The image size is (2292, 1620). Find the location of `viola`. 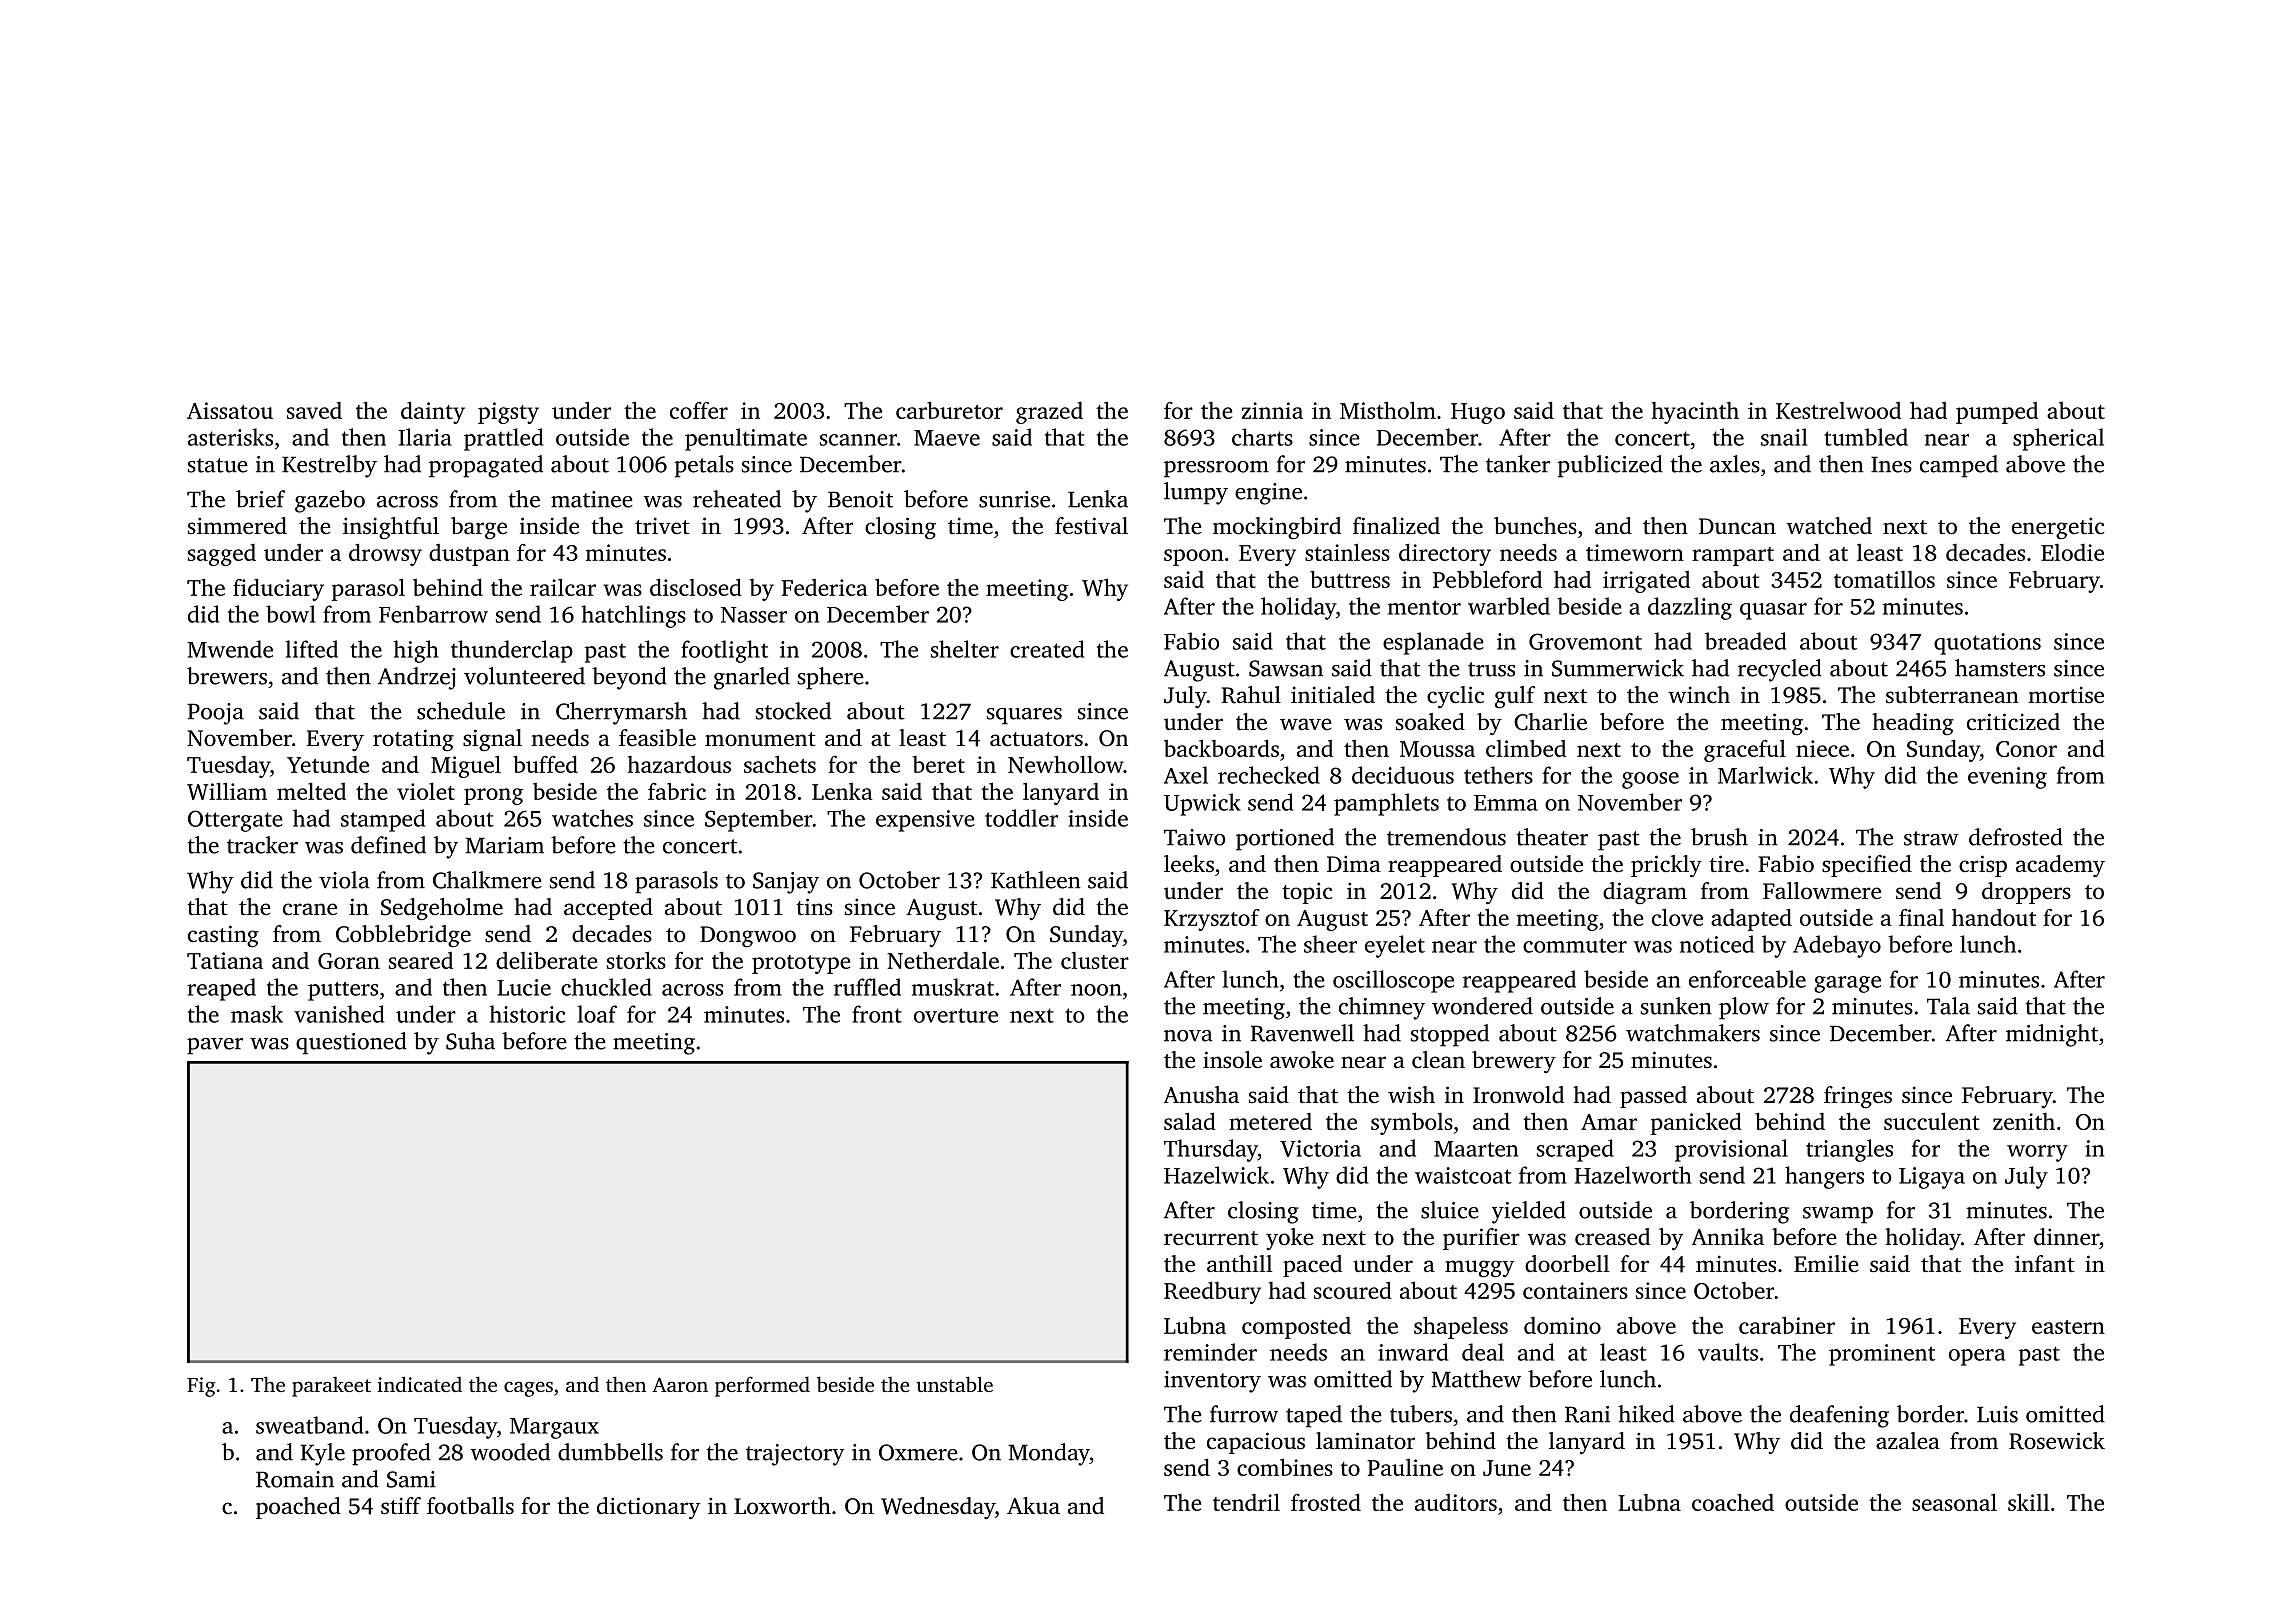

viola is located at coordinates (344, 880).
